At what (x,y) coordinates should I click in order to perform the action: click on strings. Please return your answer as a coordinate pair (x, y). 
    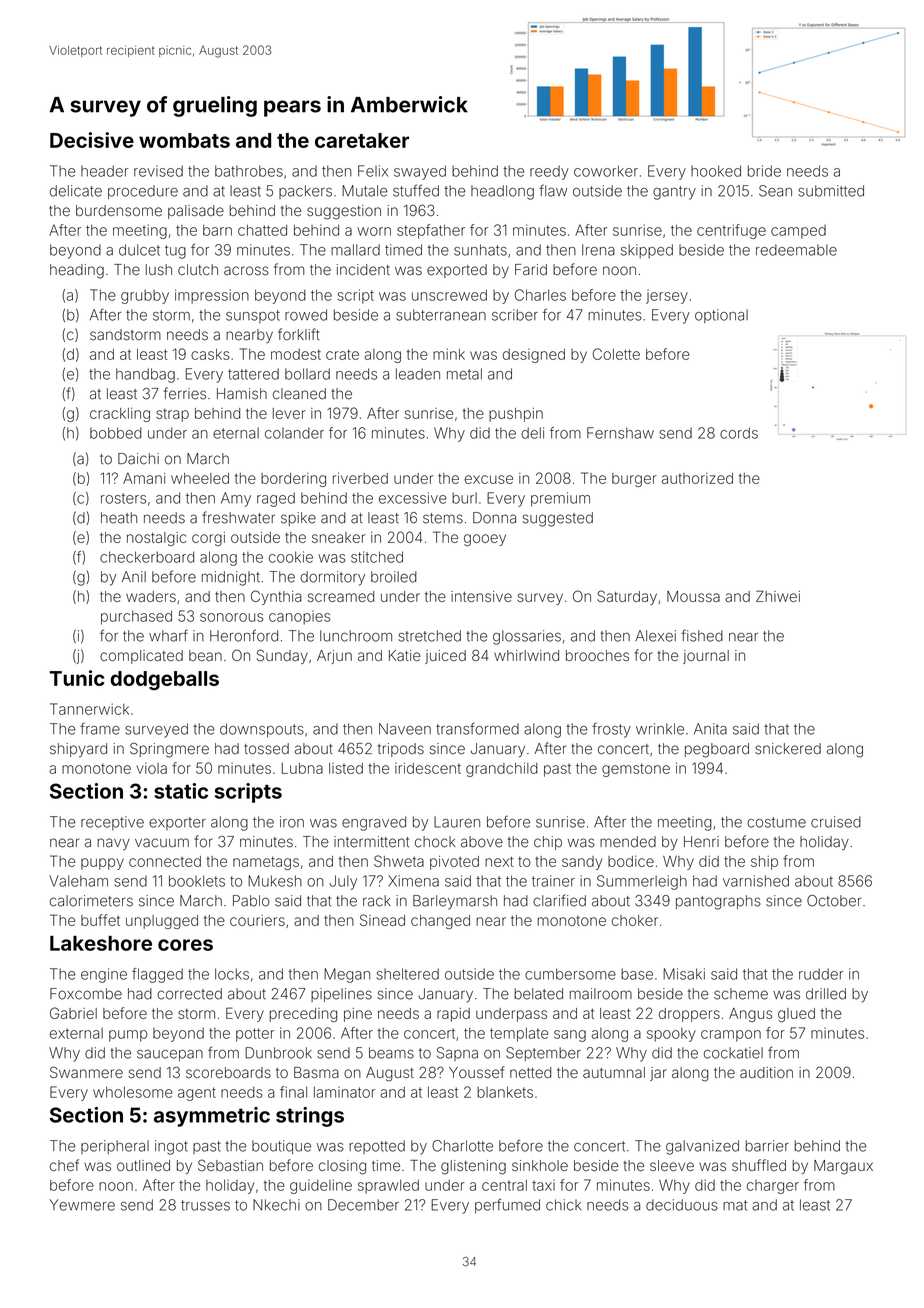
    Looking at the image, I should click on (310, 1117).
